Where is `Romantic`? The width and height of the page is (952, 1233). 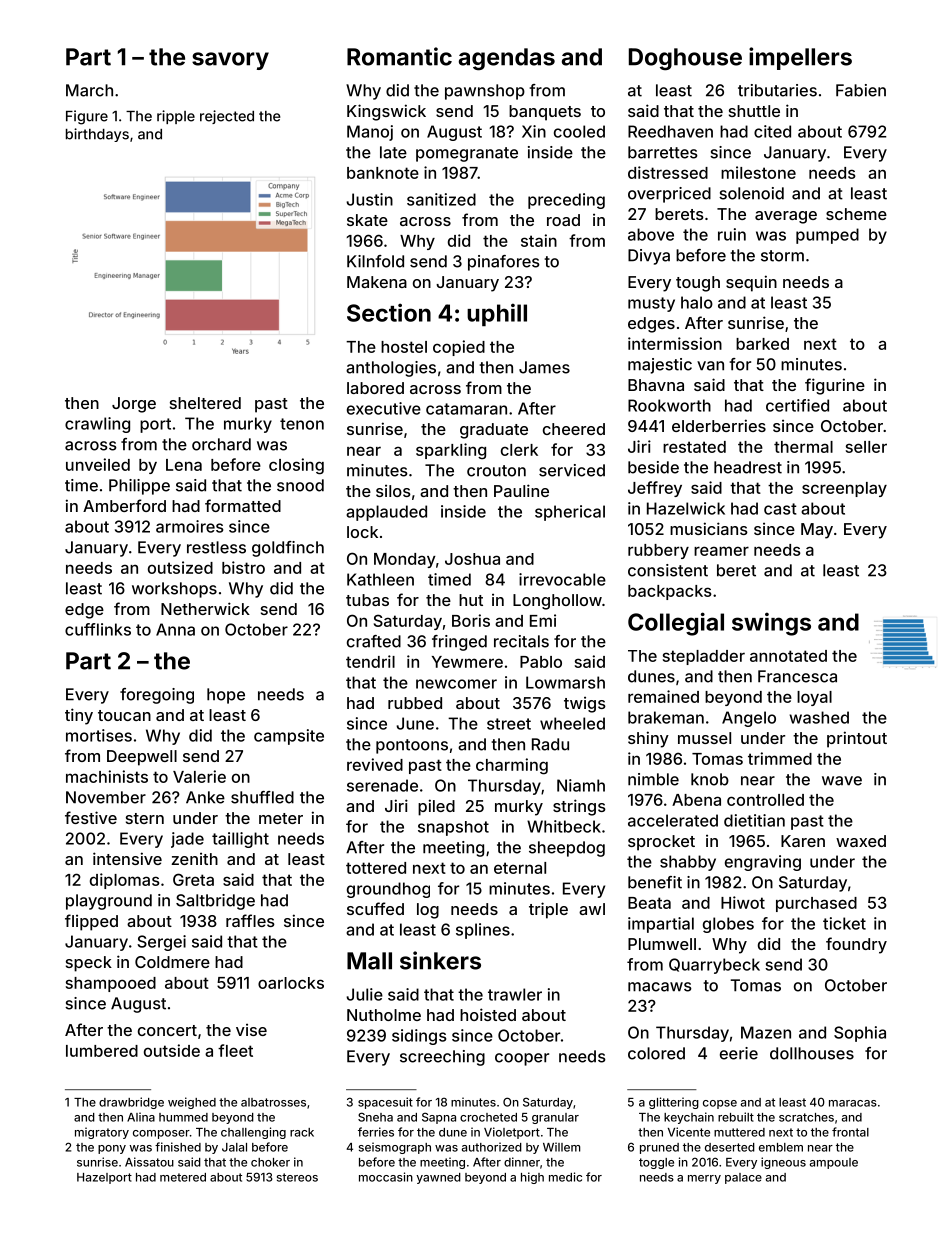
Romantic is located at coordinates (399, 56).
